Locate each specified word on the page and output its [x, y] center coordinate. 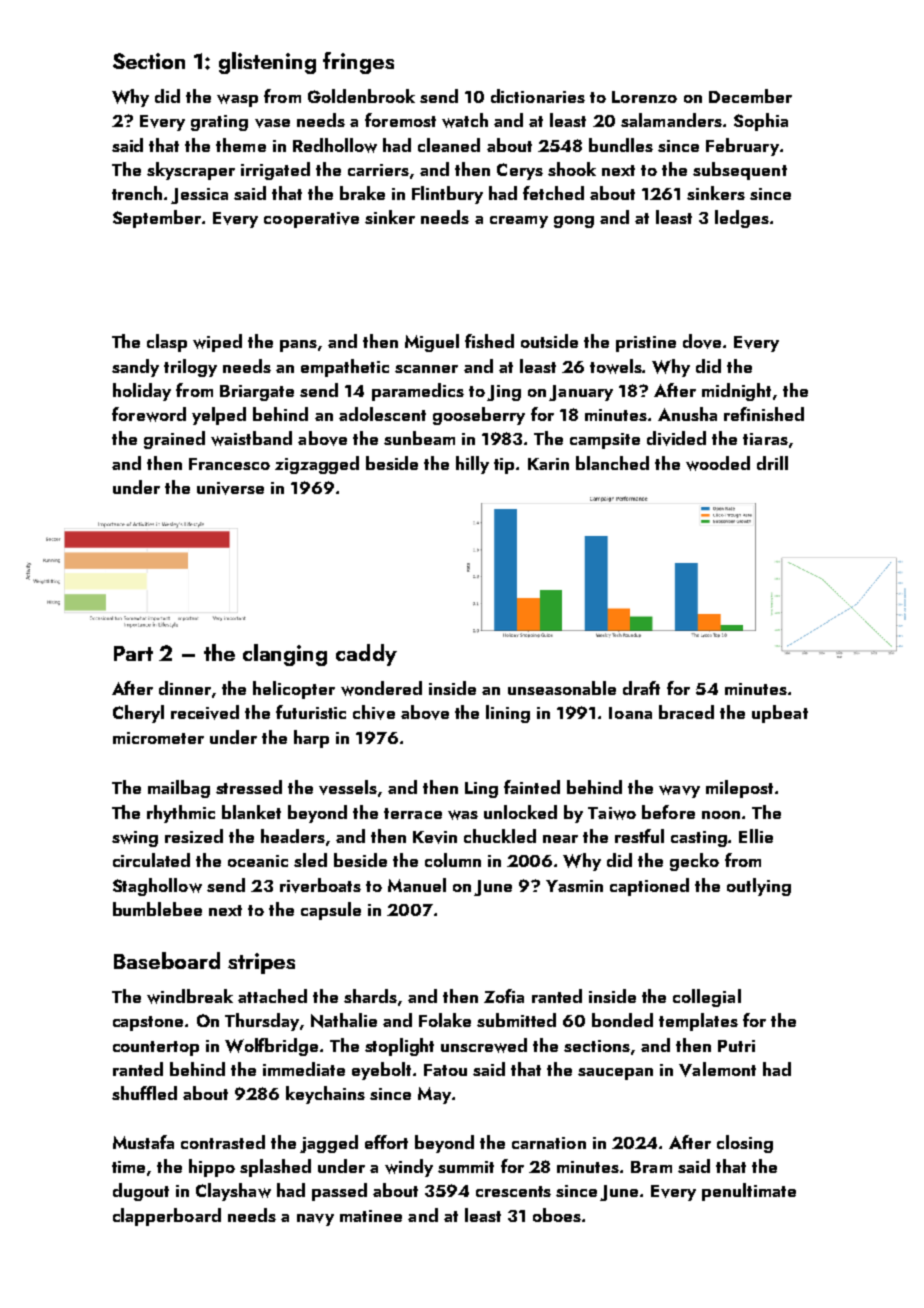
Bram [651, 1167]
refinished [764, 414]
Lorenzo [644, 97]
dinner [185, 688]
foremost [400, 120]
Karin [548, 464]
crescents [513, 1191]
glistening [267, 63]
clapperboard [167, 1217]
